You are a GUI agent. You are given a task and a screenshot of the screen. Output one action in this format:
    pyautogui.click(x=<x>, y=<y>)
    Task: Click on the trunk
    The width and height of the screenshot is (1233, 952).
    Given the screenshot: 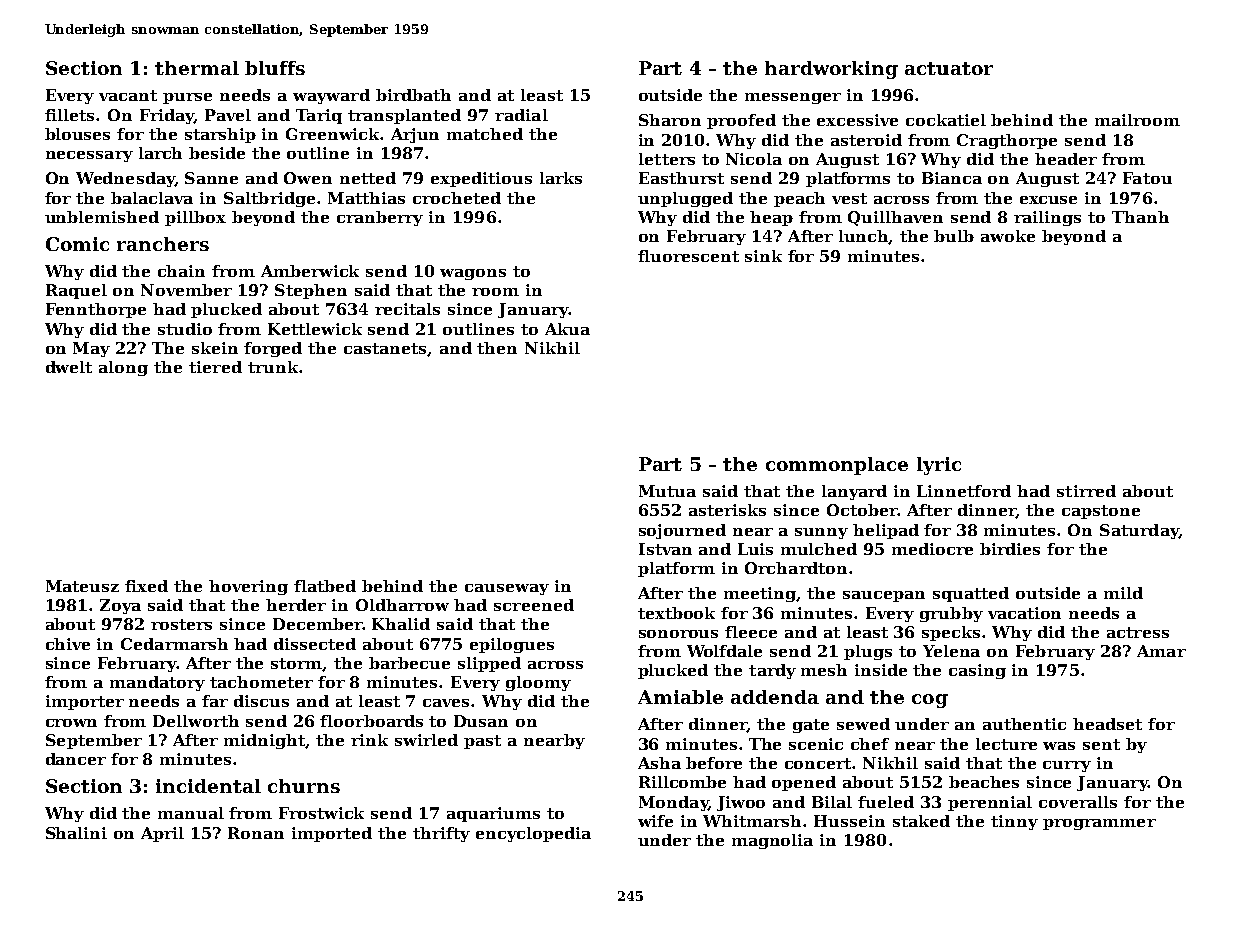 What is the action you would take?
    pyautogui.click(x=273, y=367)
